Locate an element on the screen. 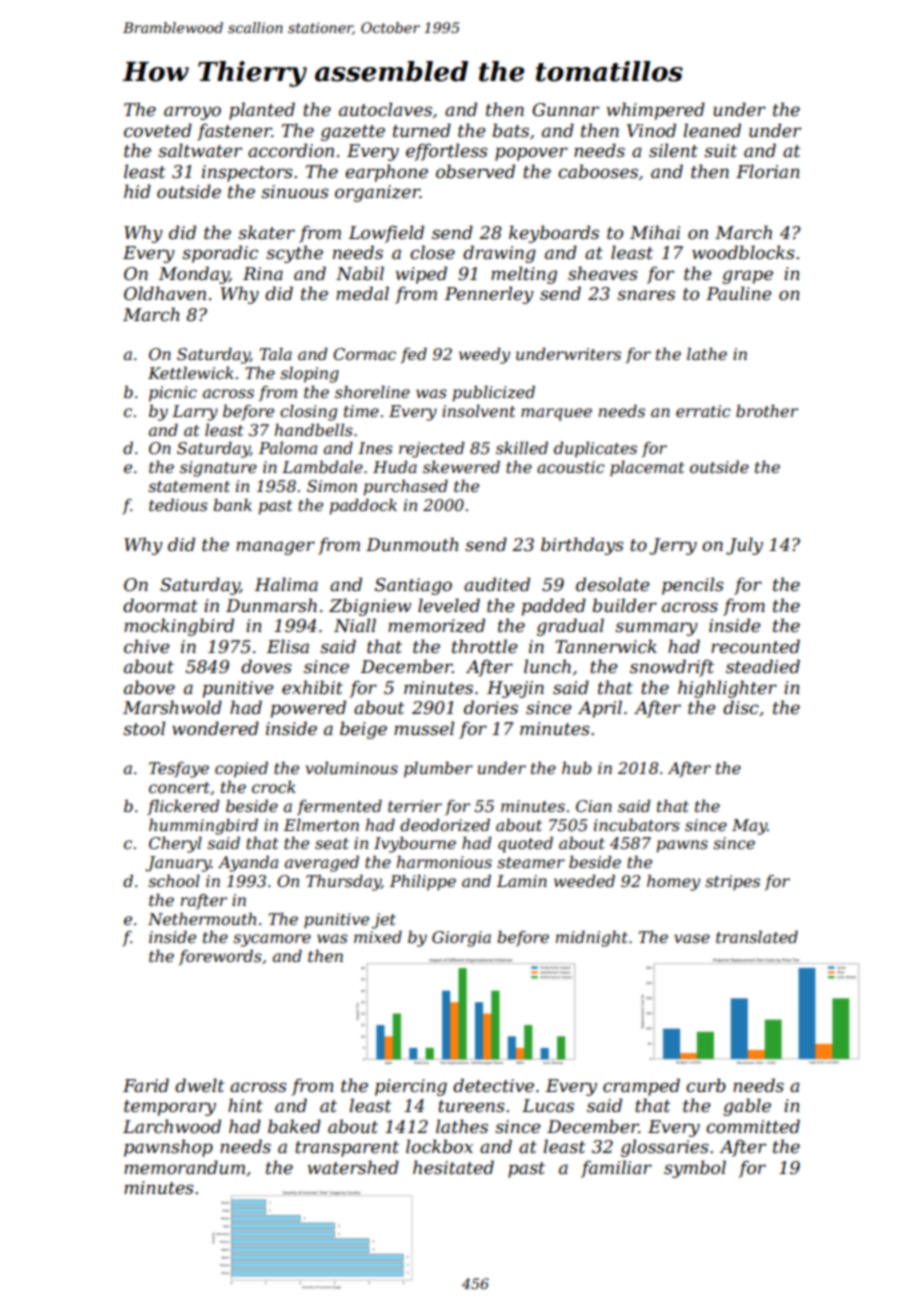  Lamin is located at coordinates (522, 881).
